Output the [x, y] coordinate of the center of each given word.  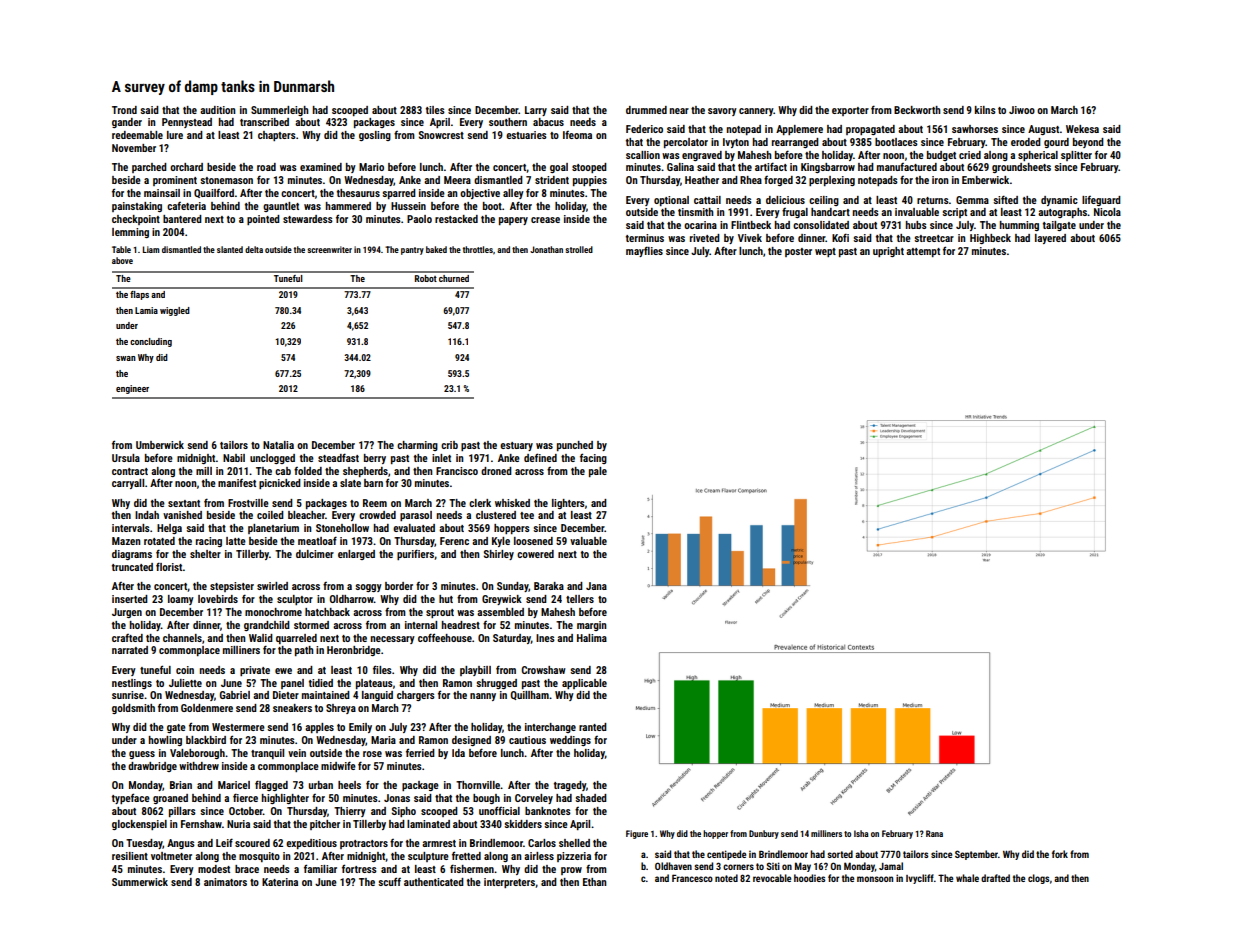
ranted [593, 727]
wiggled [175, 311]
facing [593, 458]
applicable [584, 684]
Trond [124, 110]
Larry [536, 111]
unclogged [272, 459]
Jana [596, 586]
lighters [568, 504]
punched [575, 446]
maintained [326, 695]
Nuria [238, 824]
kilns [985, 110]
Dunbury [764, 834]
